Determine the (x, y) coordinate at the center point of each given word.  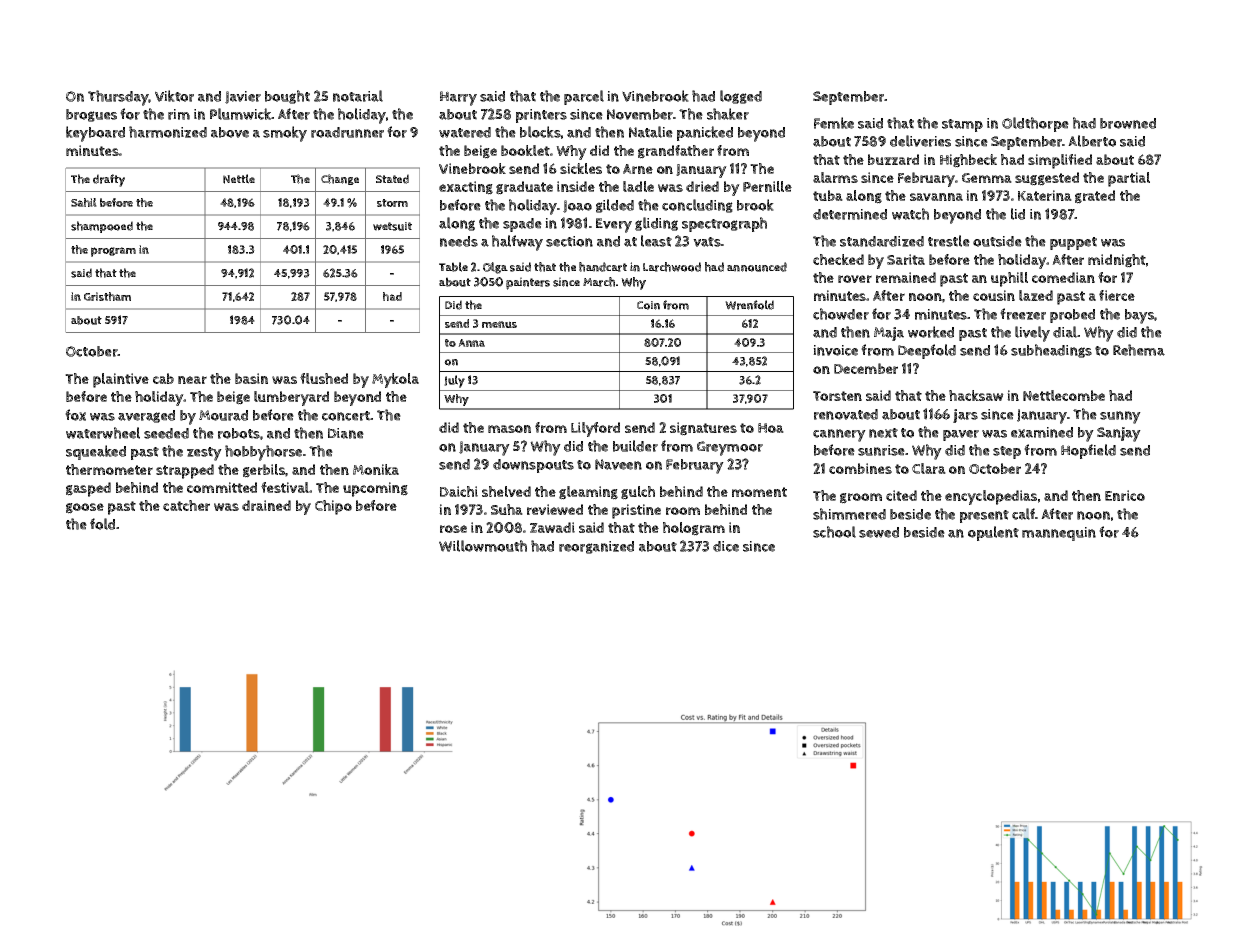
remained (906, 277)
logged (741, 97)
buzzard (893, 159)
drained (266, 505)
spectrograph (724, 224)
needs (459, 241)
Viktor (174, 96)
